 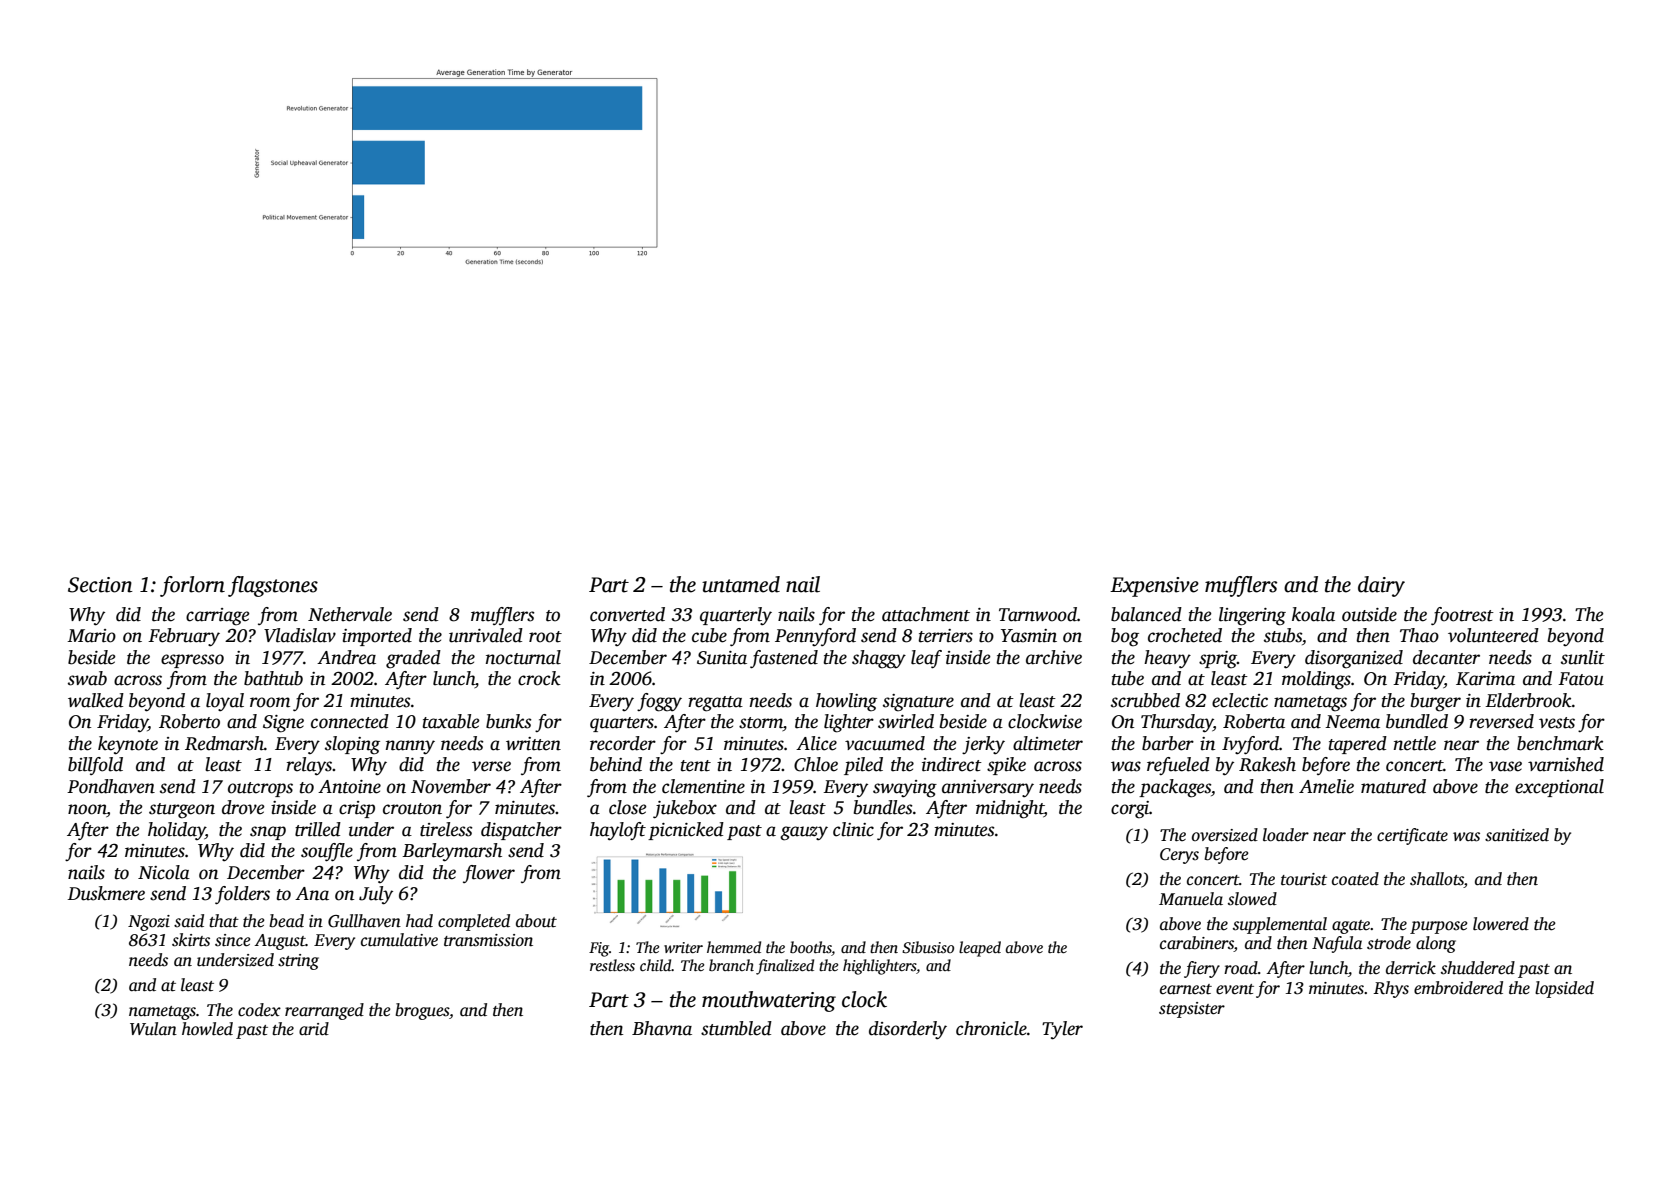 What do you see at coordinates (1354, 659) in the screenshot?
I see `disorganized` at bounding box center [1354, 659].
